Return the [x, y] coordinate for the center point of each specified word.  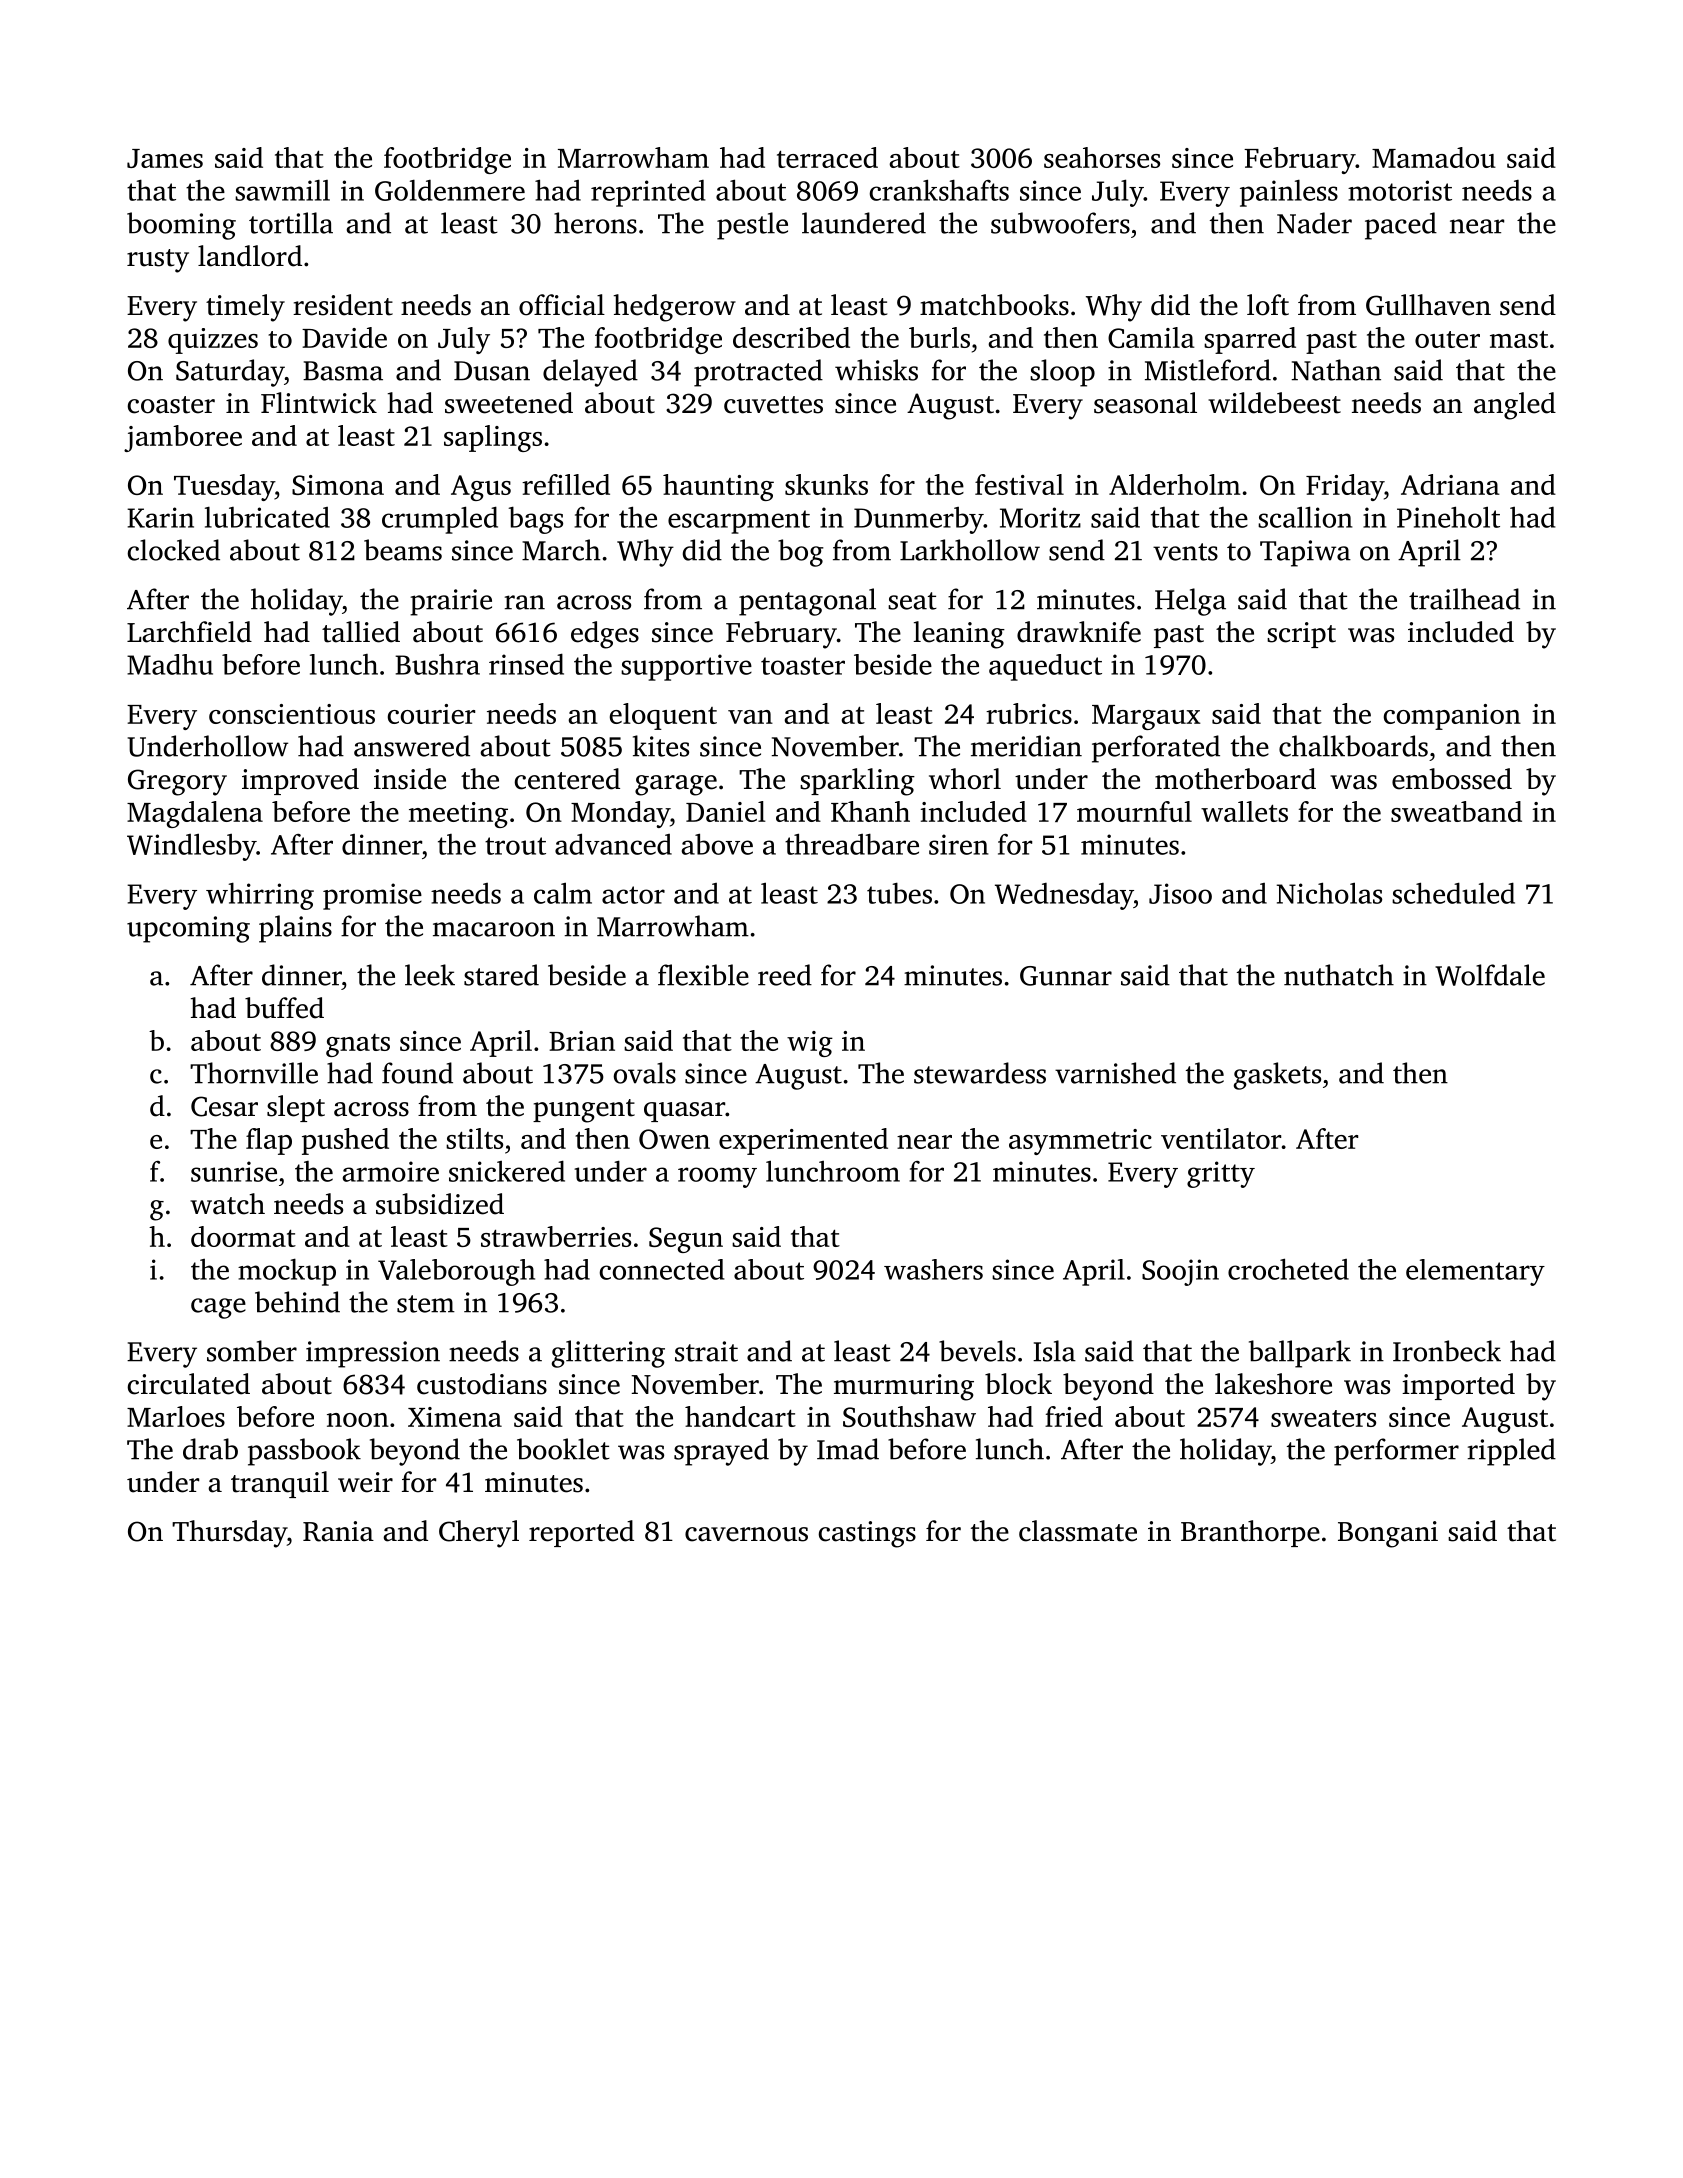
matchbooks [994, 305]
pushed [345, 1141]
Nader [1314, 223]
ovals [644, 1073]
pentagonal [807, 602]
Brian [582, 1041]
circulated [188, 1384]
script [1301, 635]
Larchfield [189, 632]
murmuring [904, 1387]
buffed [284, 1008]
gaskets [1277, 1076]
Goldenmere [450, 190]
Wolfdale [1490, 975]
